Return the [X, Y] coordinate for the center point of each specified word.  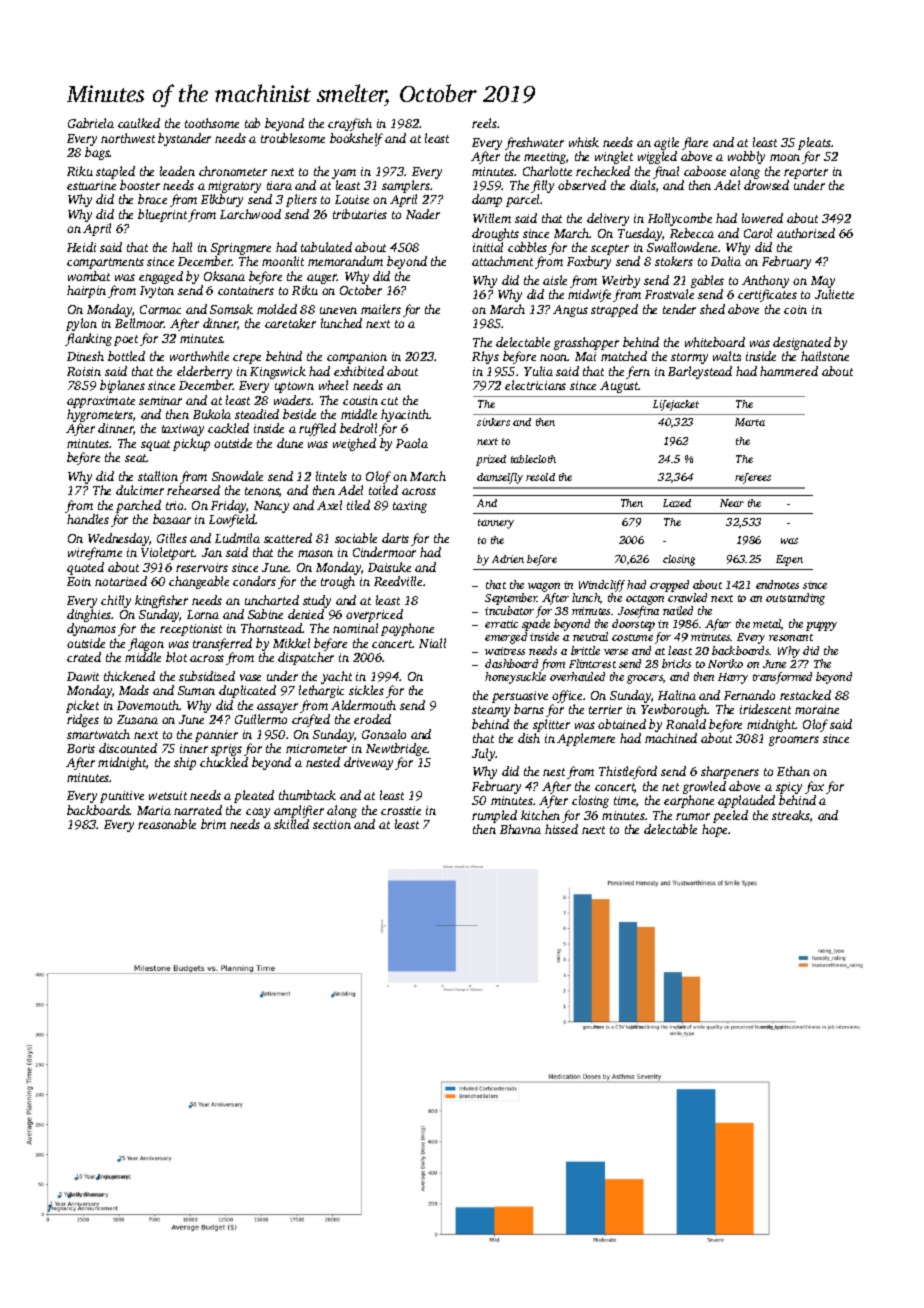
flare [695, 143]
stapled [115, 172]
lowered [762, 218]
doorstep [633, 625]
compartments [105, 263]
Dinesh [85, 356]
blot [176, 657]
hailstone [825, 356]
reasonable [167, 824]
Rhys [485, 357]
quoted [85, 568]
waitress [505, 651]
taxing [410, 507]
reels [484, 123]
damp [487, 200]
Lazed [677, 503]
